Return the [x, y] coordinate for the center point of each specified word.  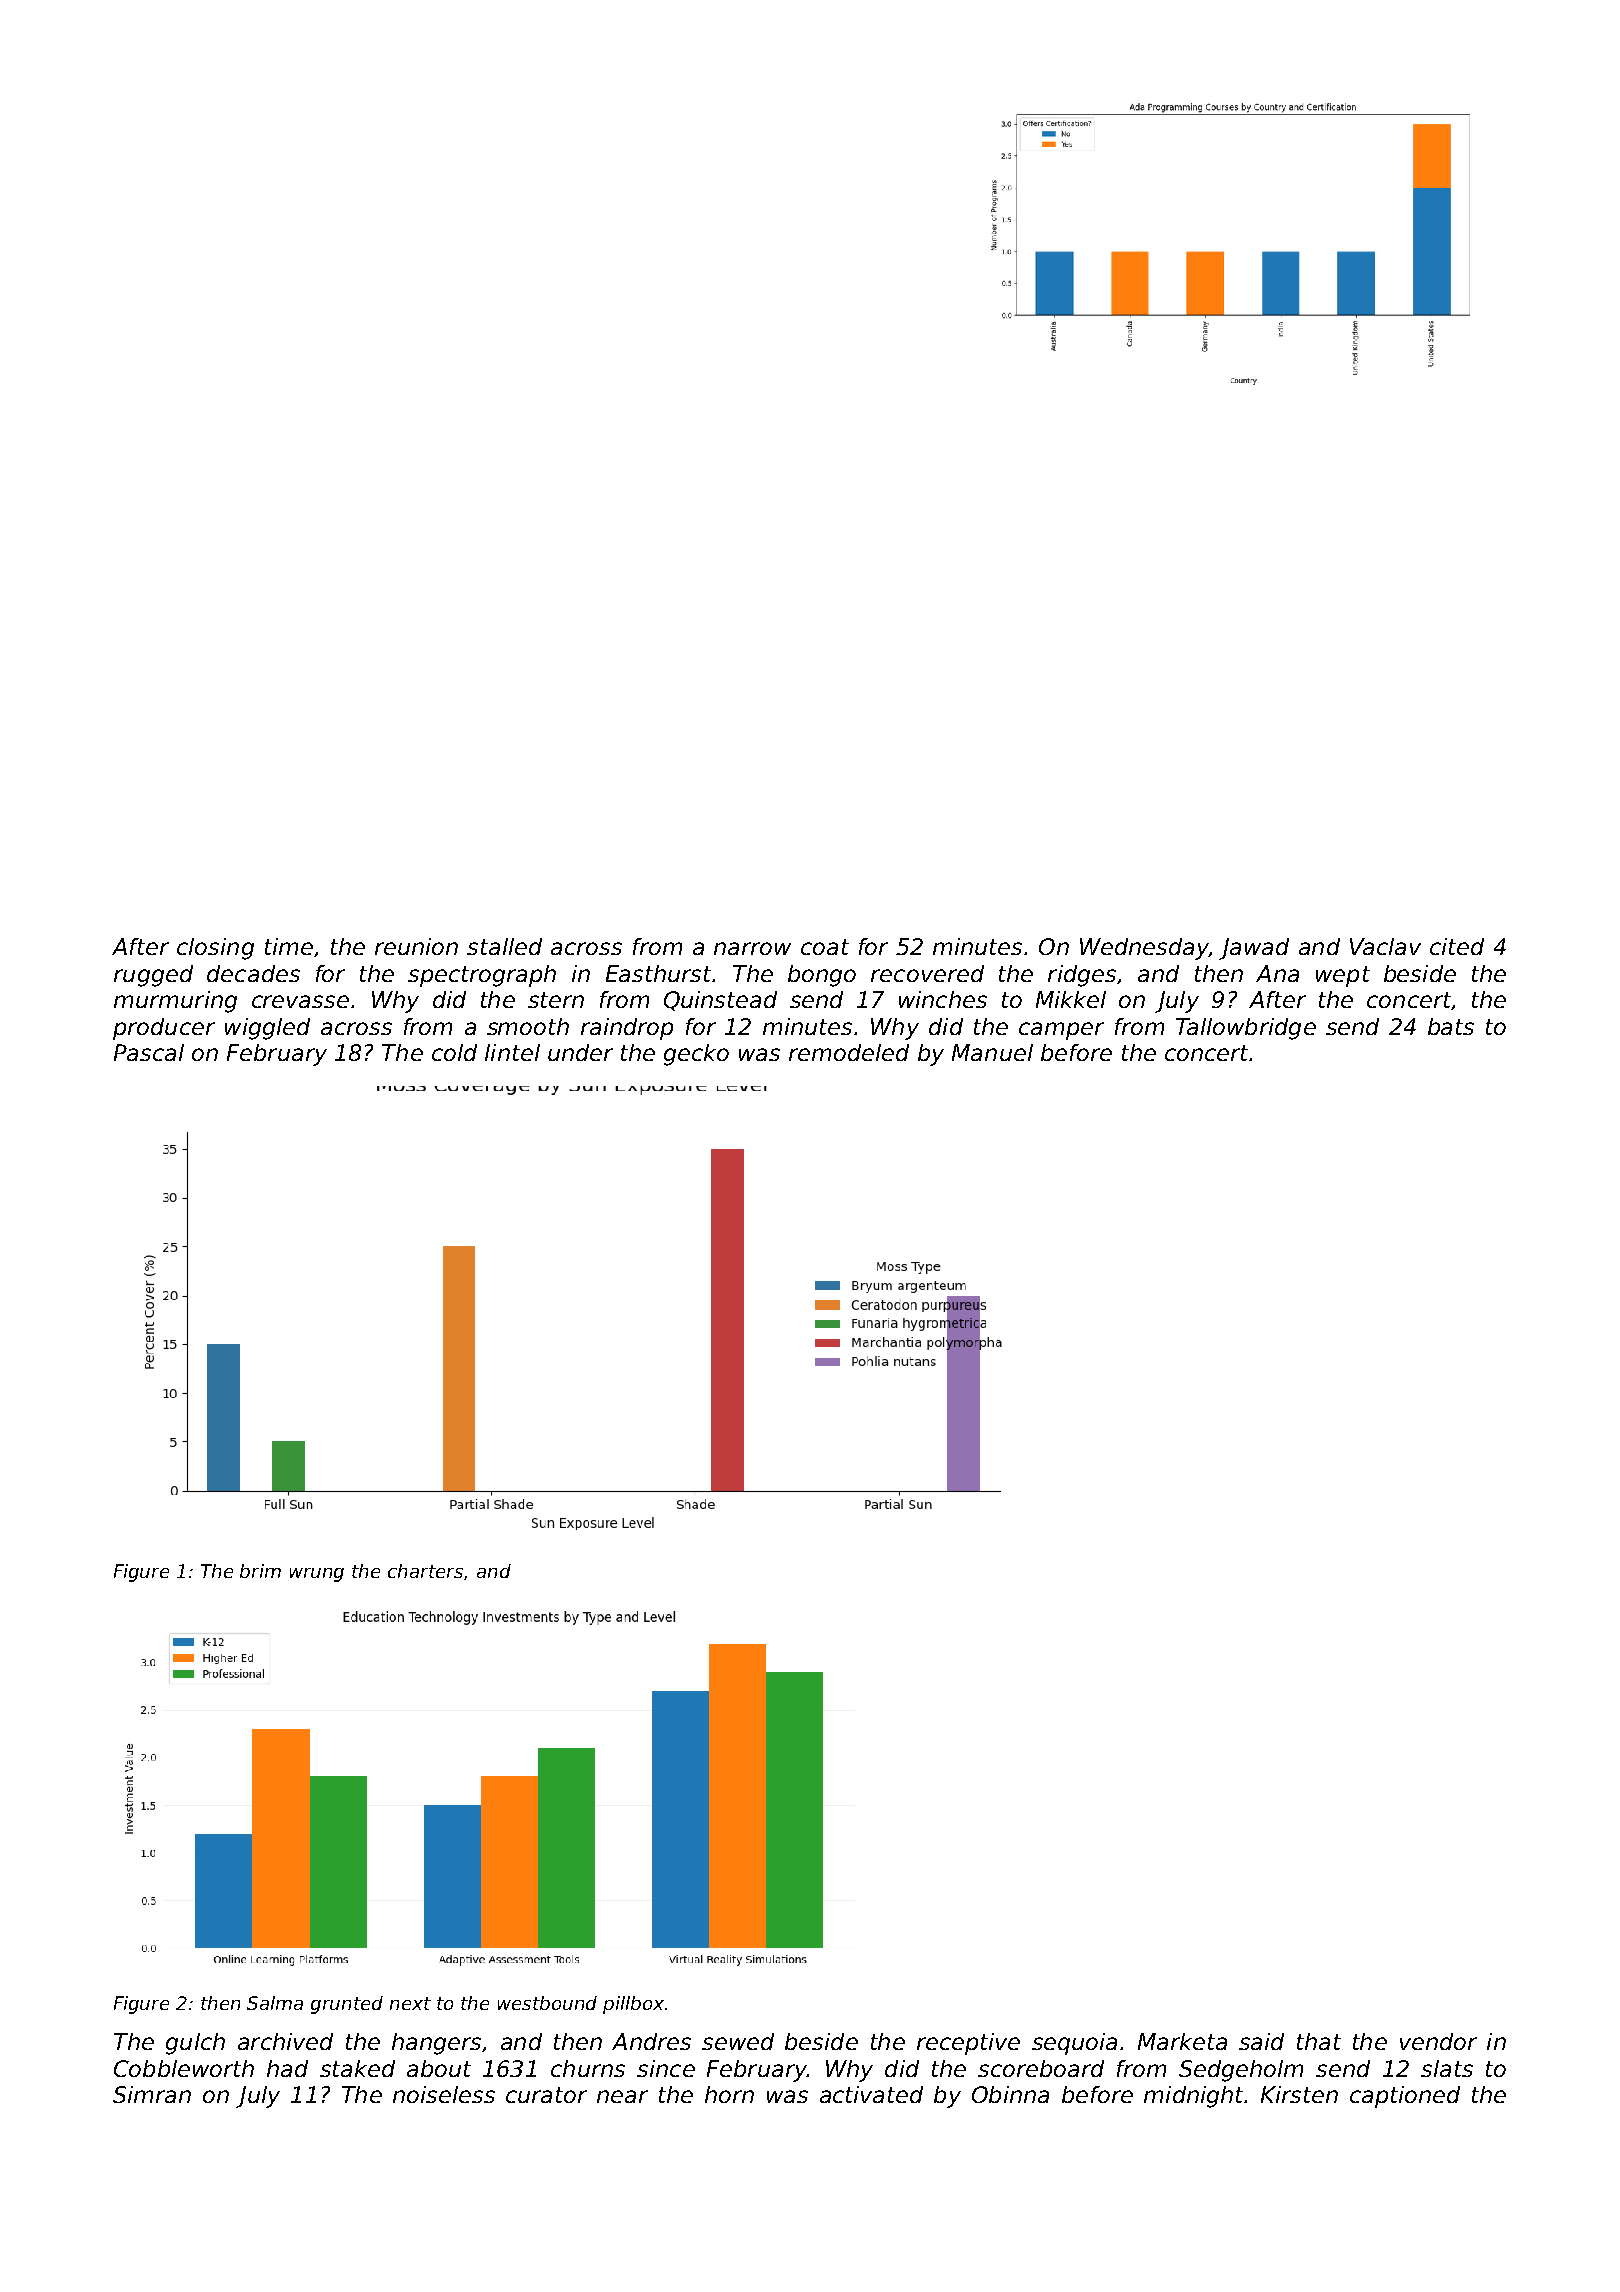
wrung [317, 1575]
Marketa [1182, 2041]
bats [1451, 1026]
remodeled [849, 1052]
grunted [347, 2005]
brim [260, 1571]
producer [164, 1029]
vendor [1438, 2041]
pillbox [633, 2005]
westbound [547, 2003]
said [1261, 2041]
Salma [275, 2003]
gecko [696, 1055]
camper [1061, 1031]
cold [454, 1052]
